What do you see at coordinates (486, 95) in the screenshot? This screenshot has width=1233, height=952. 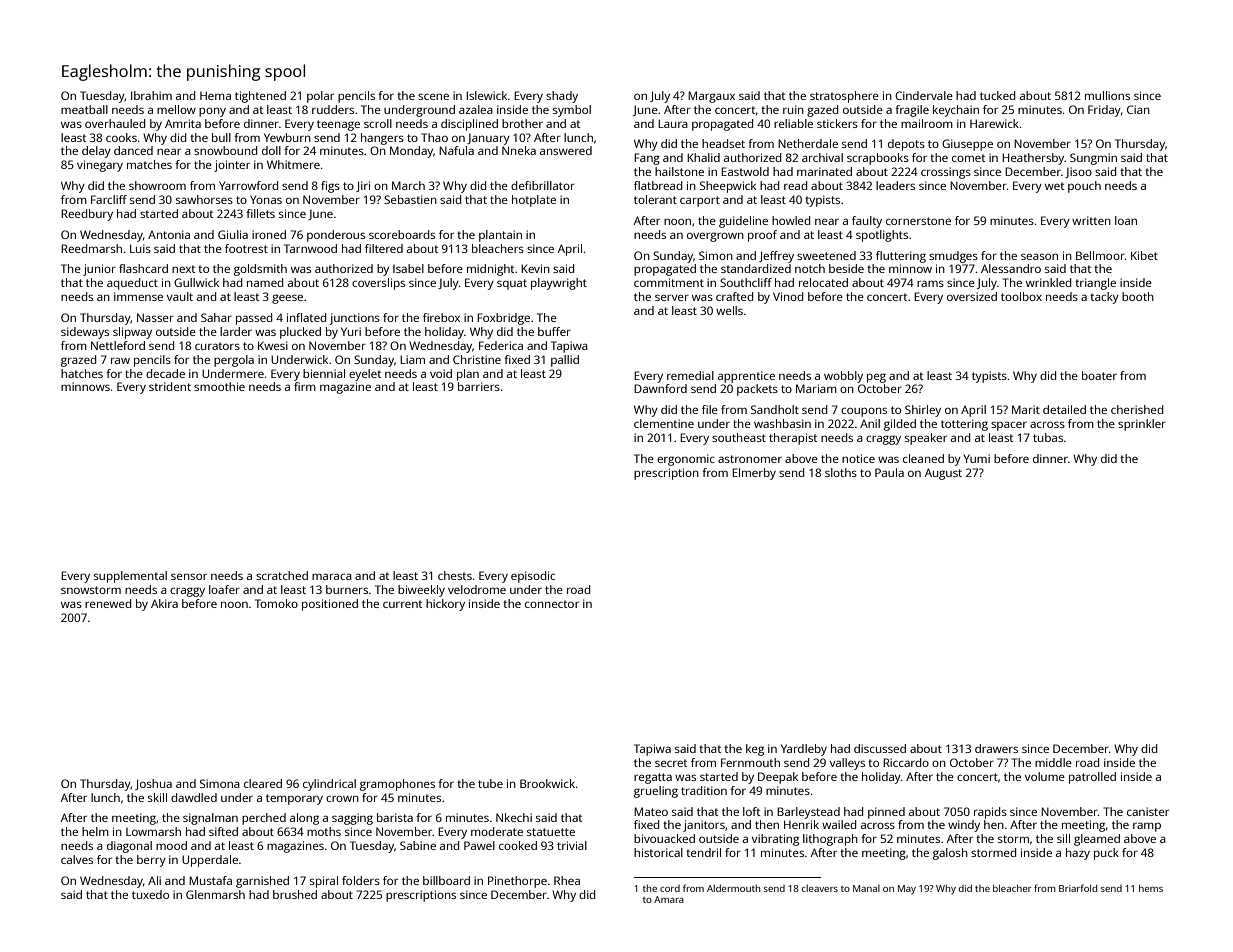 I see `Islewick` at bounding box center [486, 95].
